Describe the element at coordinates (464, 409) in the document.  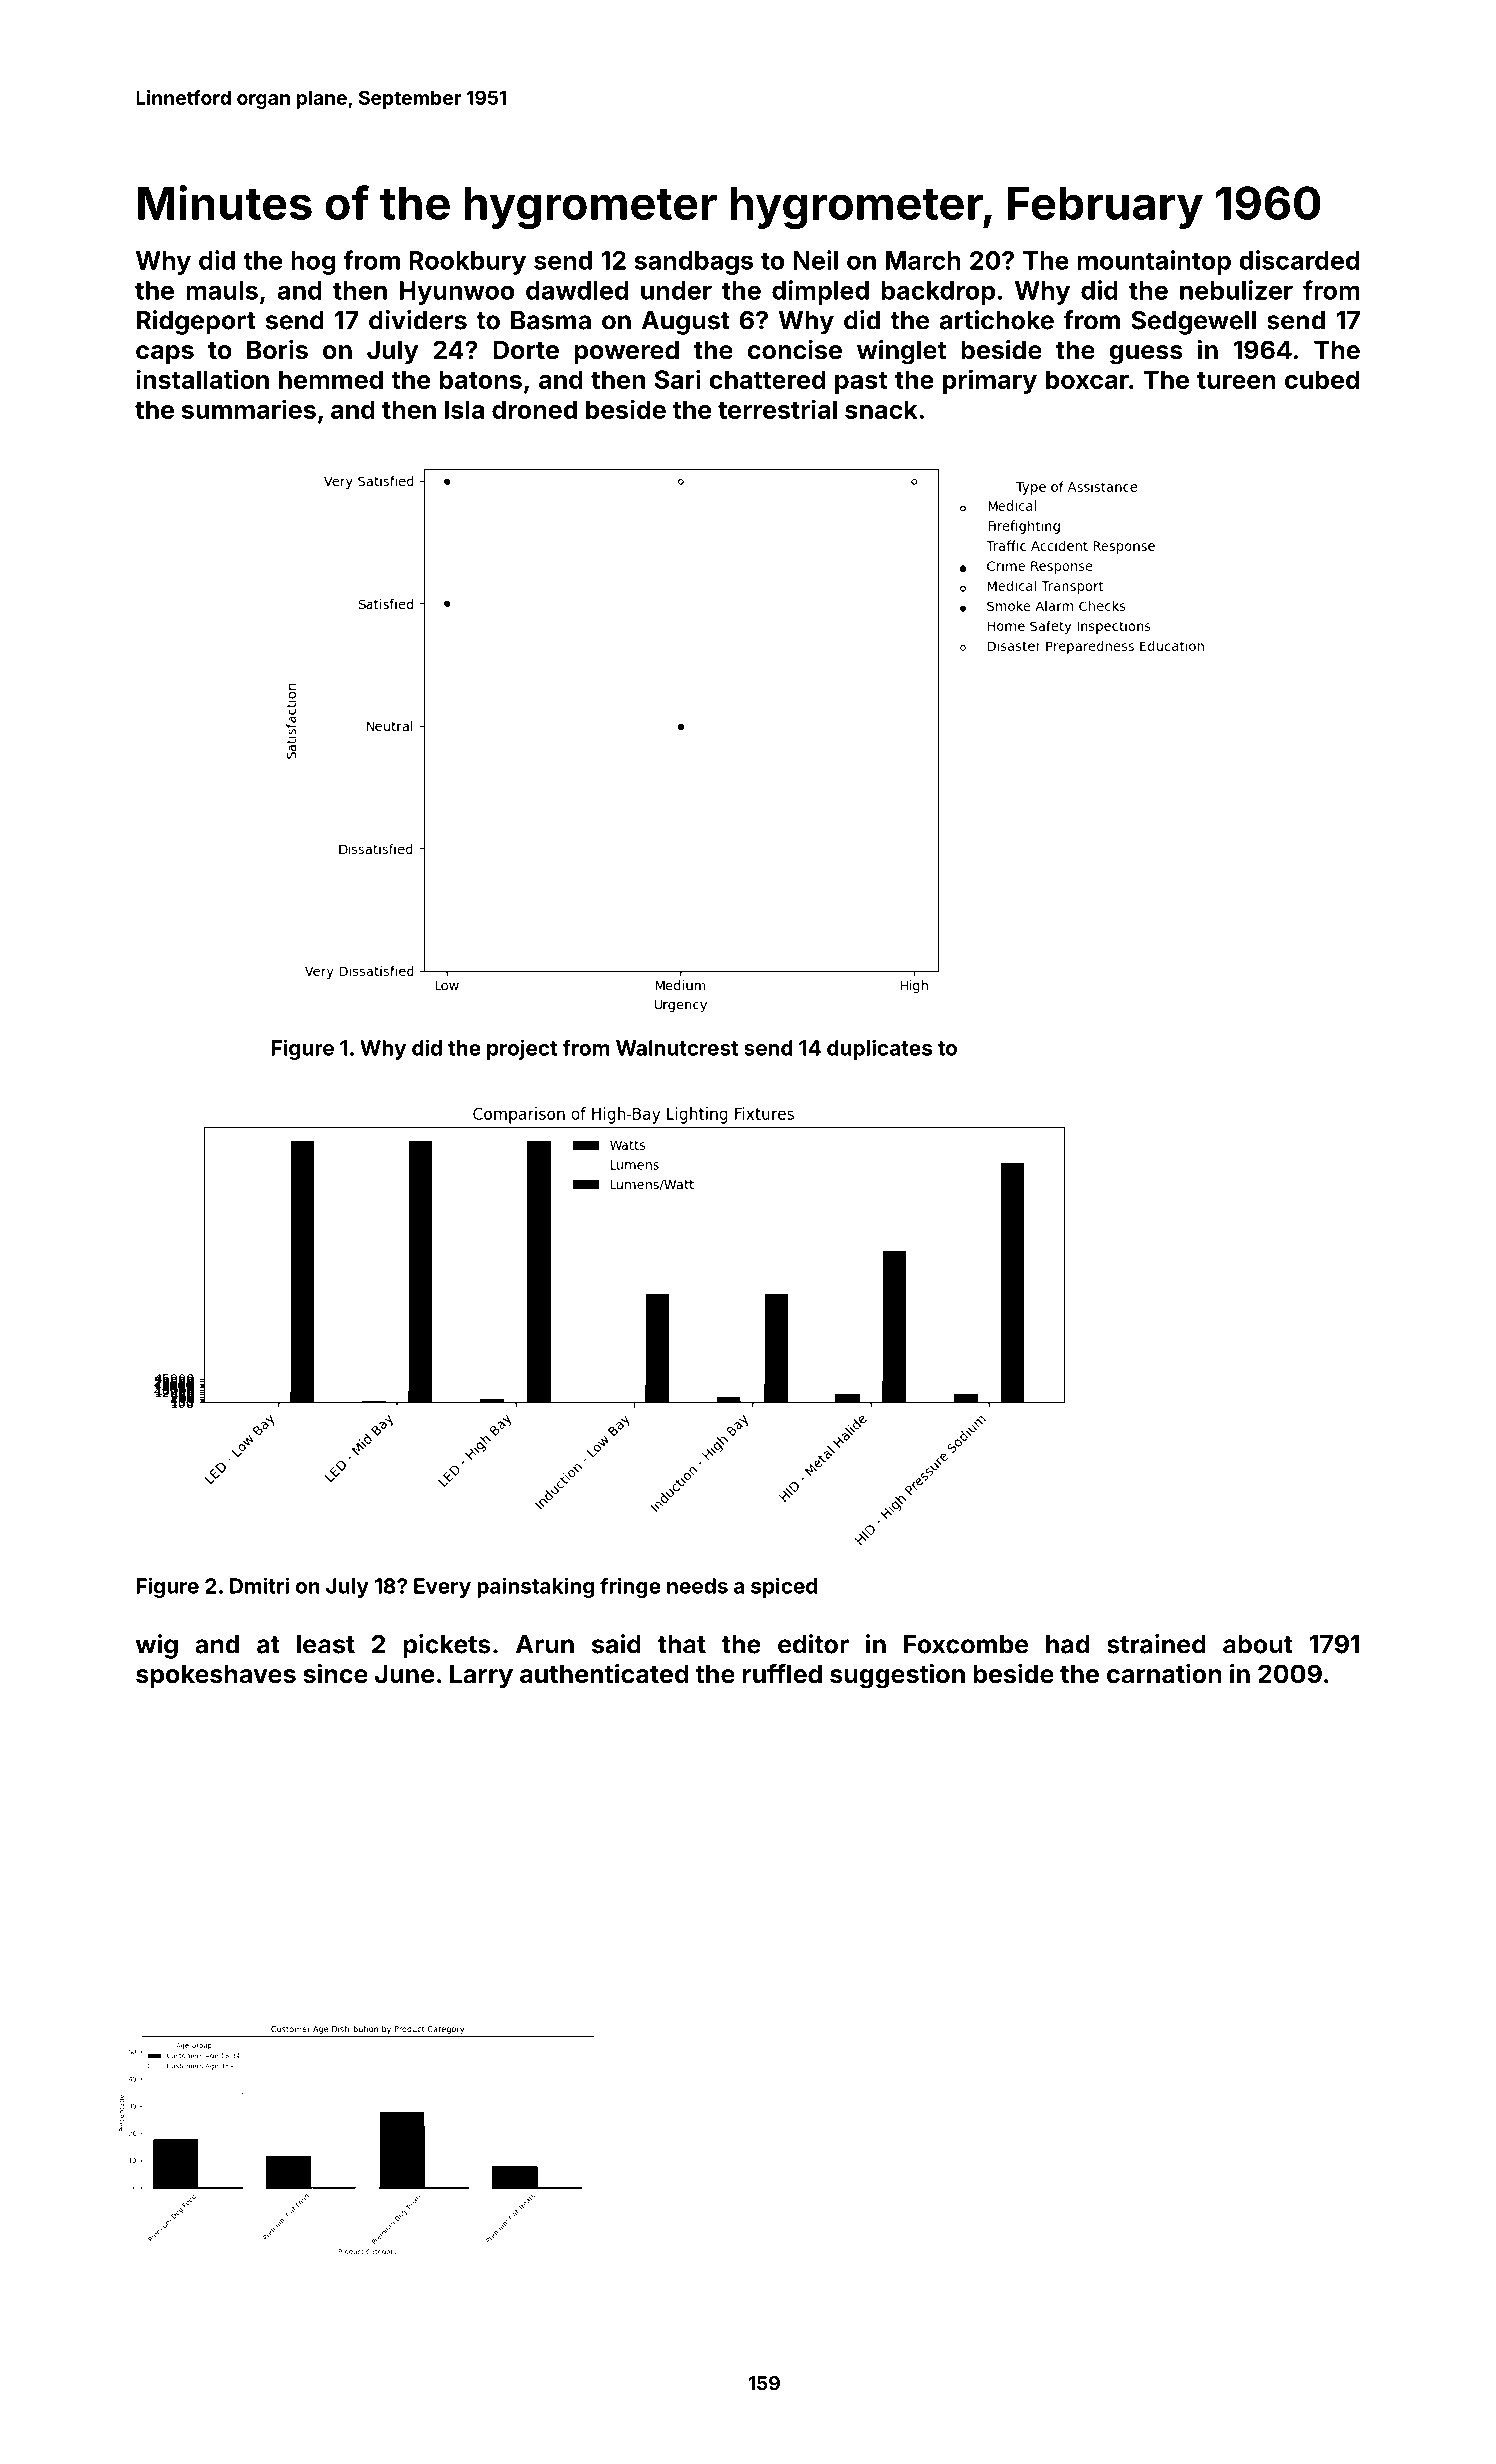
I see `Isla` at that location.
